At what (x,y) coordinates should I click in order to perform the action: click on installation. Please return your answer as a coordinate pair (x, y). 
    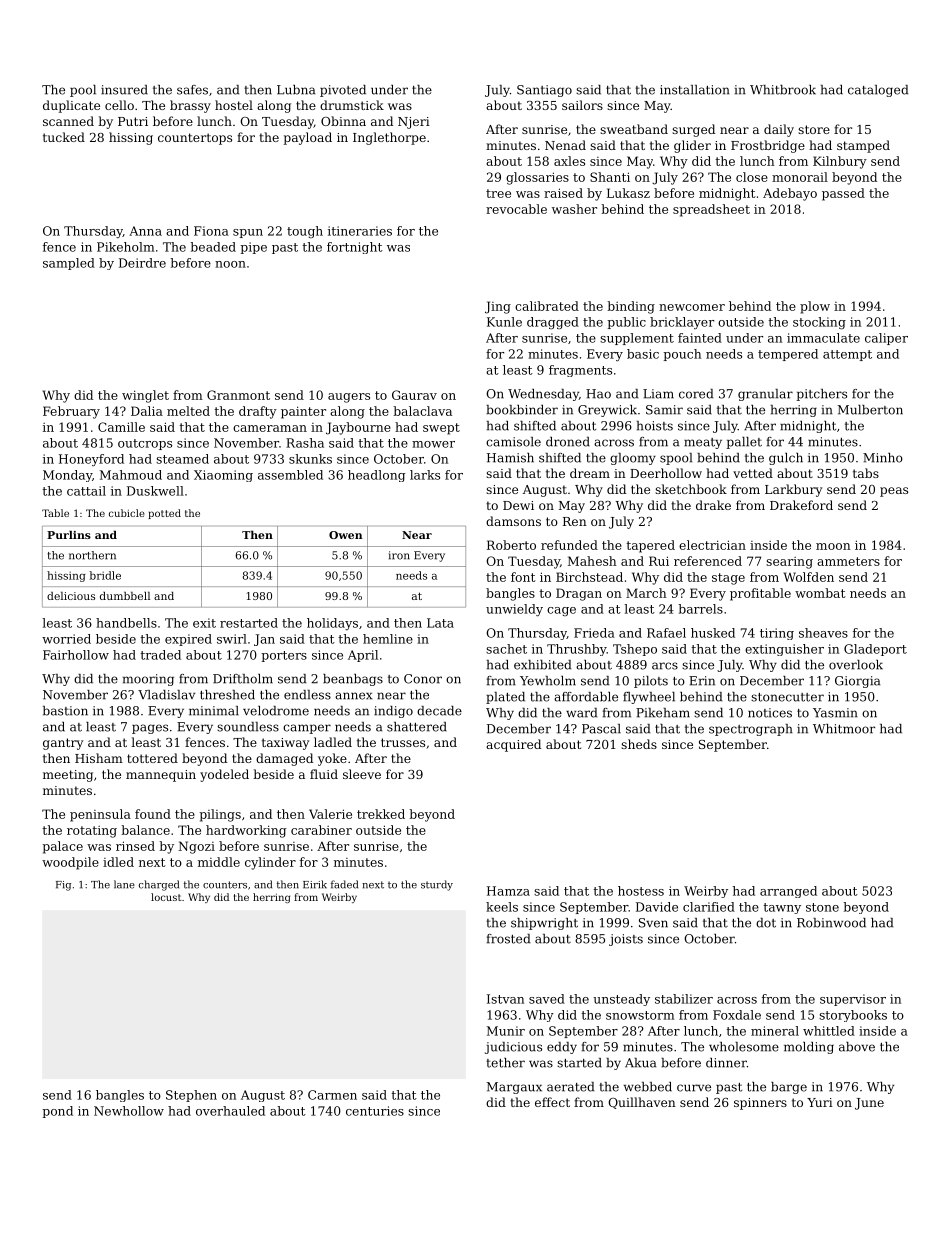
    Looking at the image, I should click on (695, 90).
